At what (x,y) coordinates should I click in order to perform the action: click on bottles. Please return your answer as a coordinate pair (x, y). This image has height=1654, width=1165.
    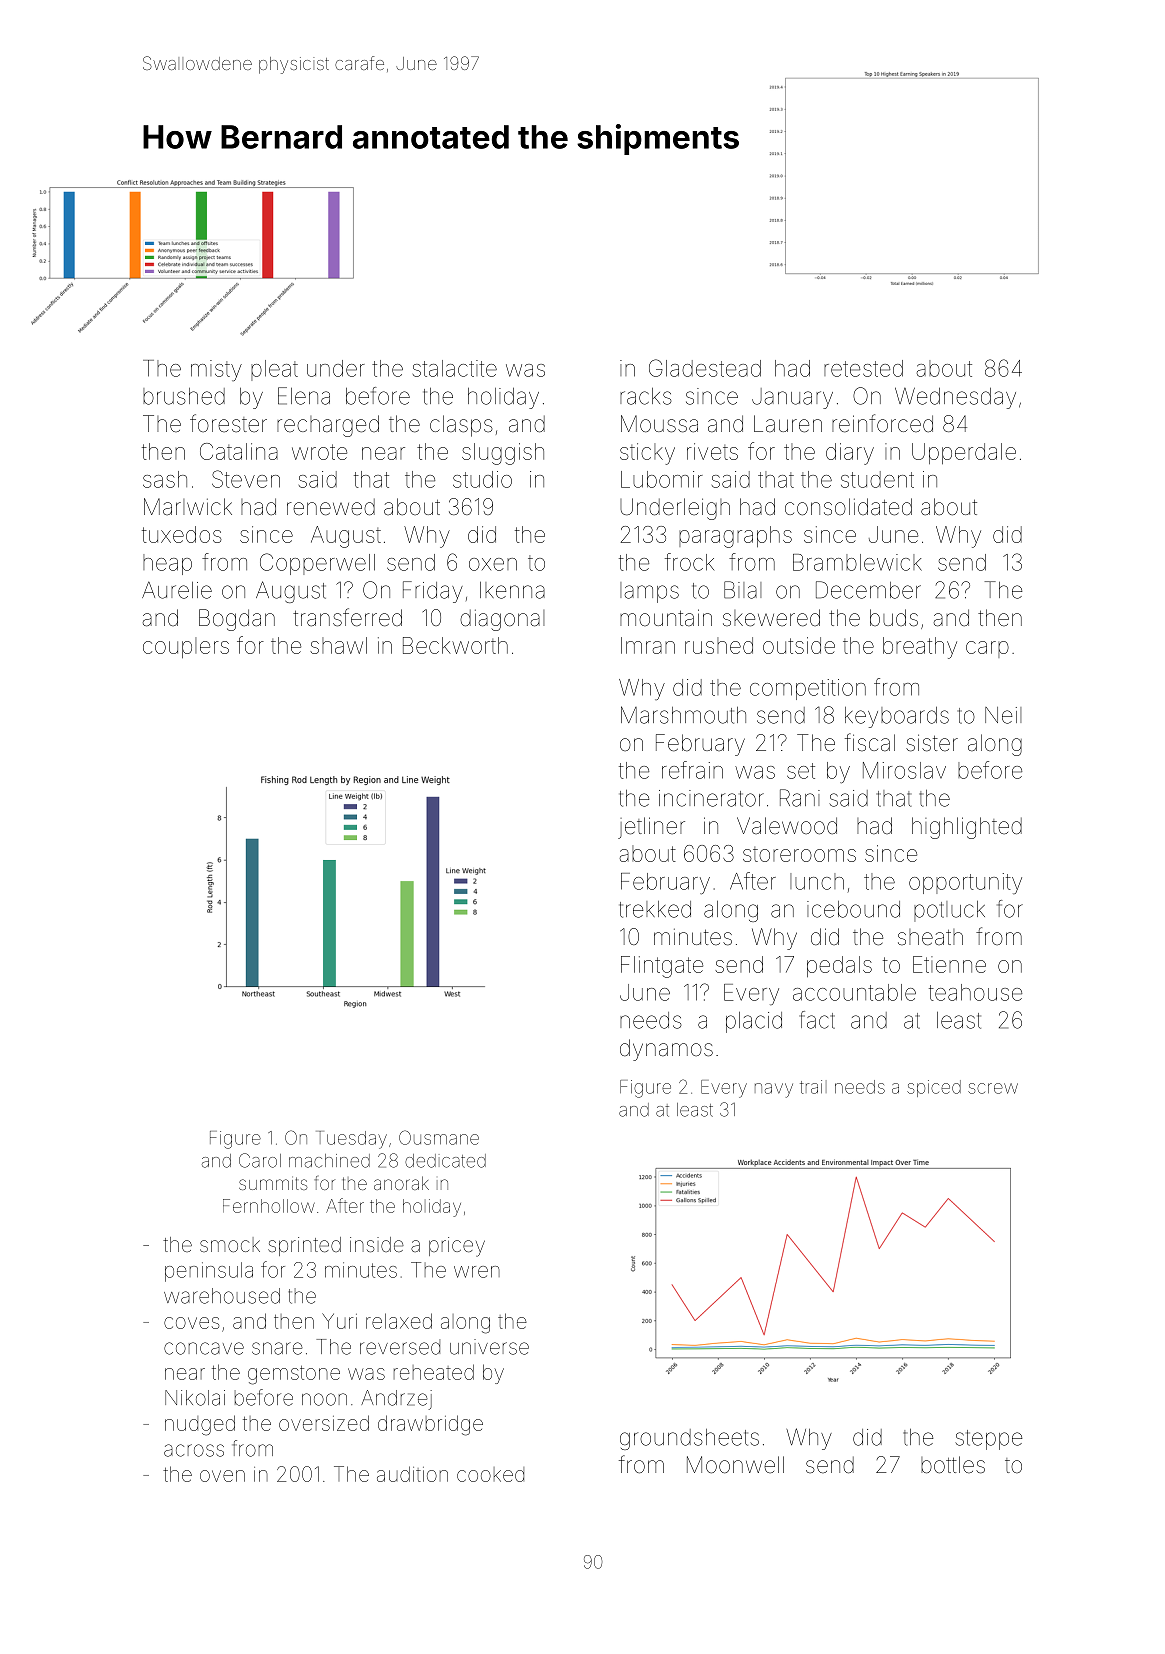
    Looking at the image, I should click on (953, 1465).
